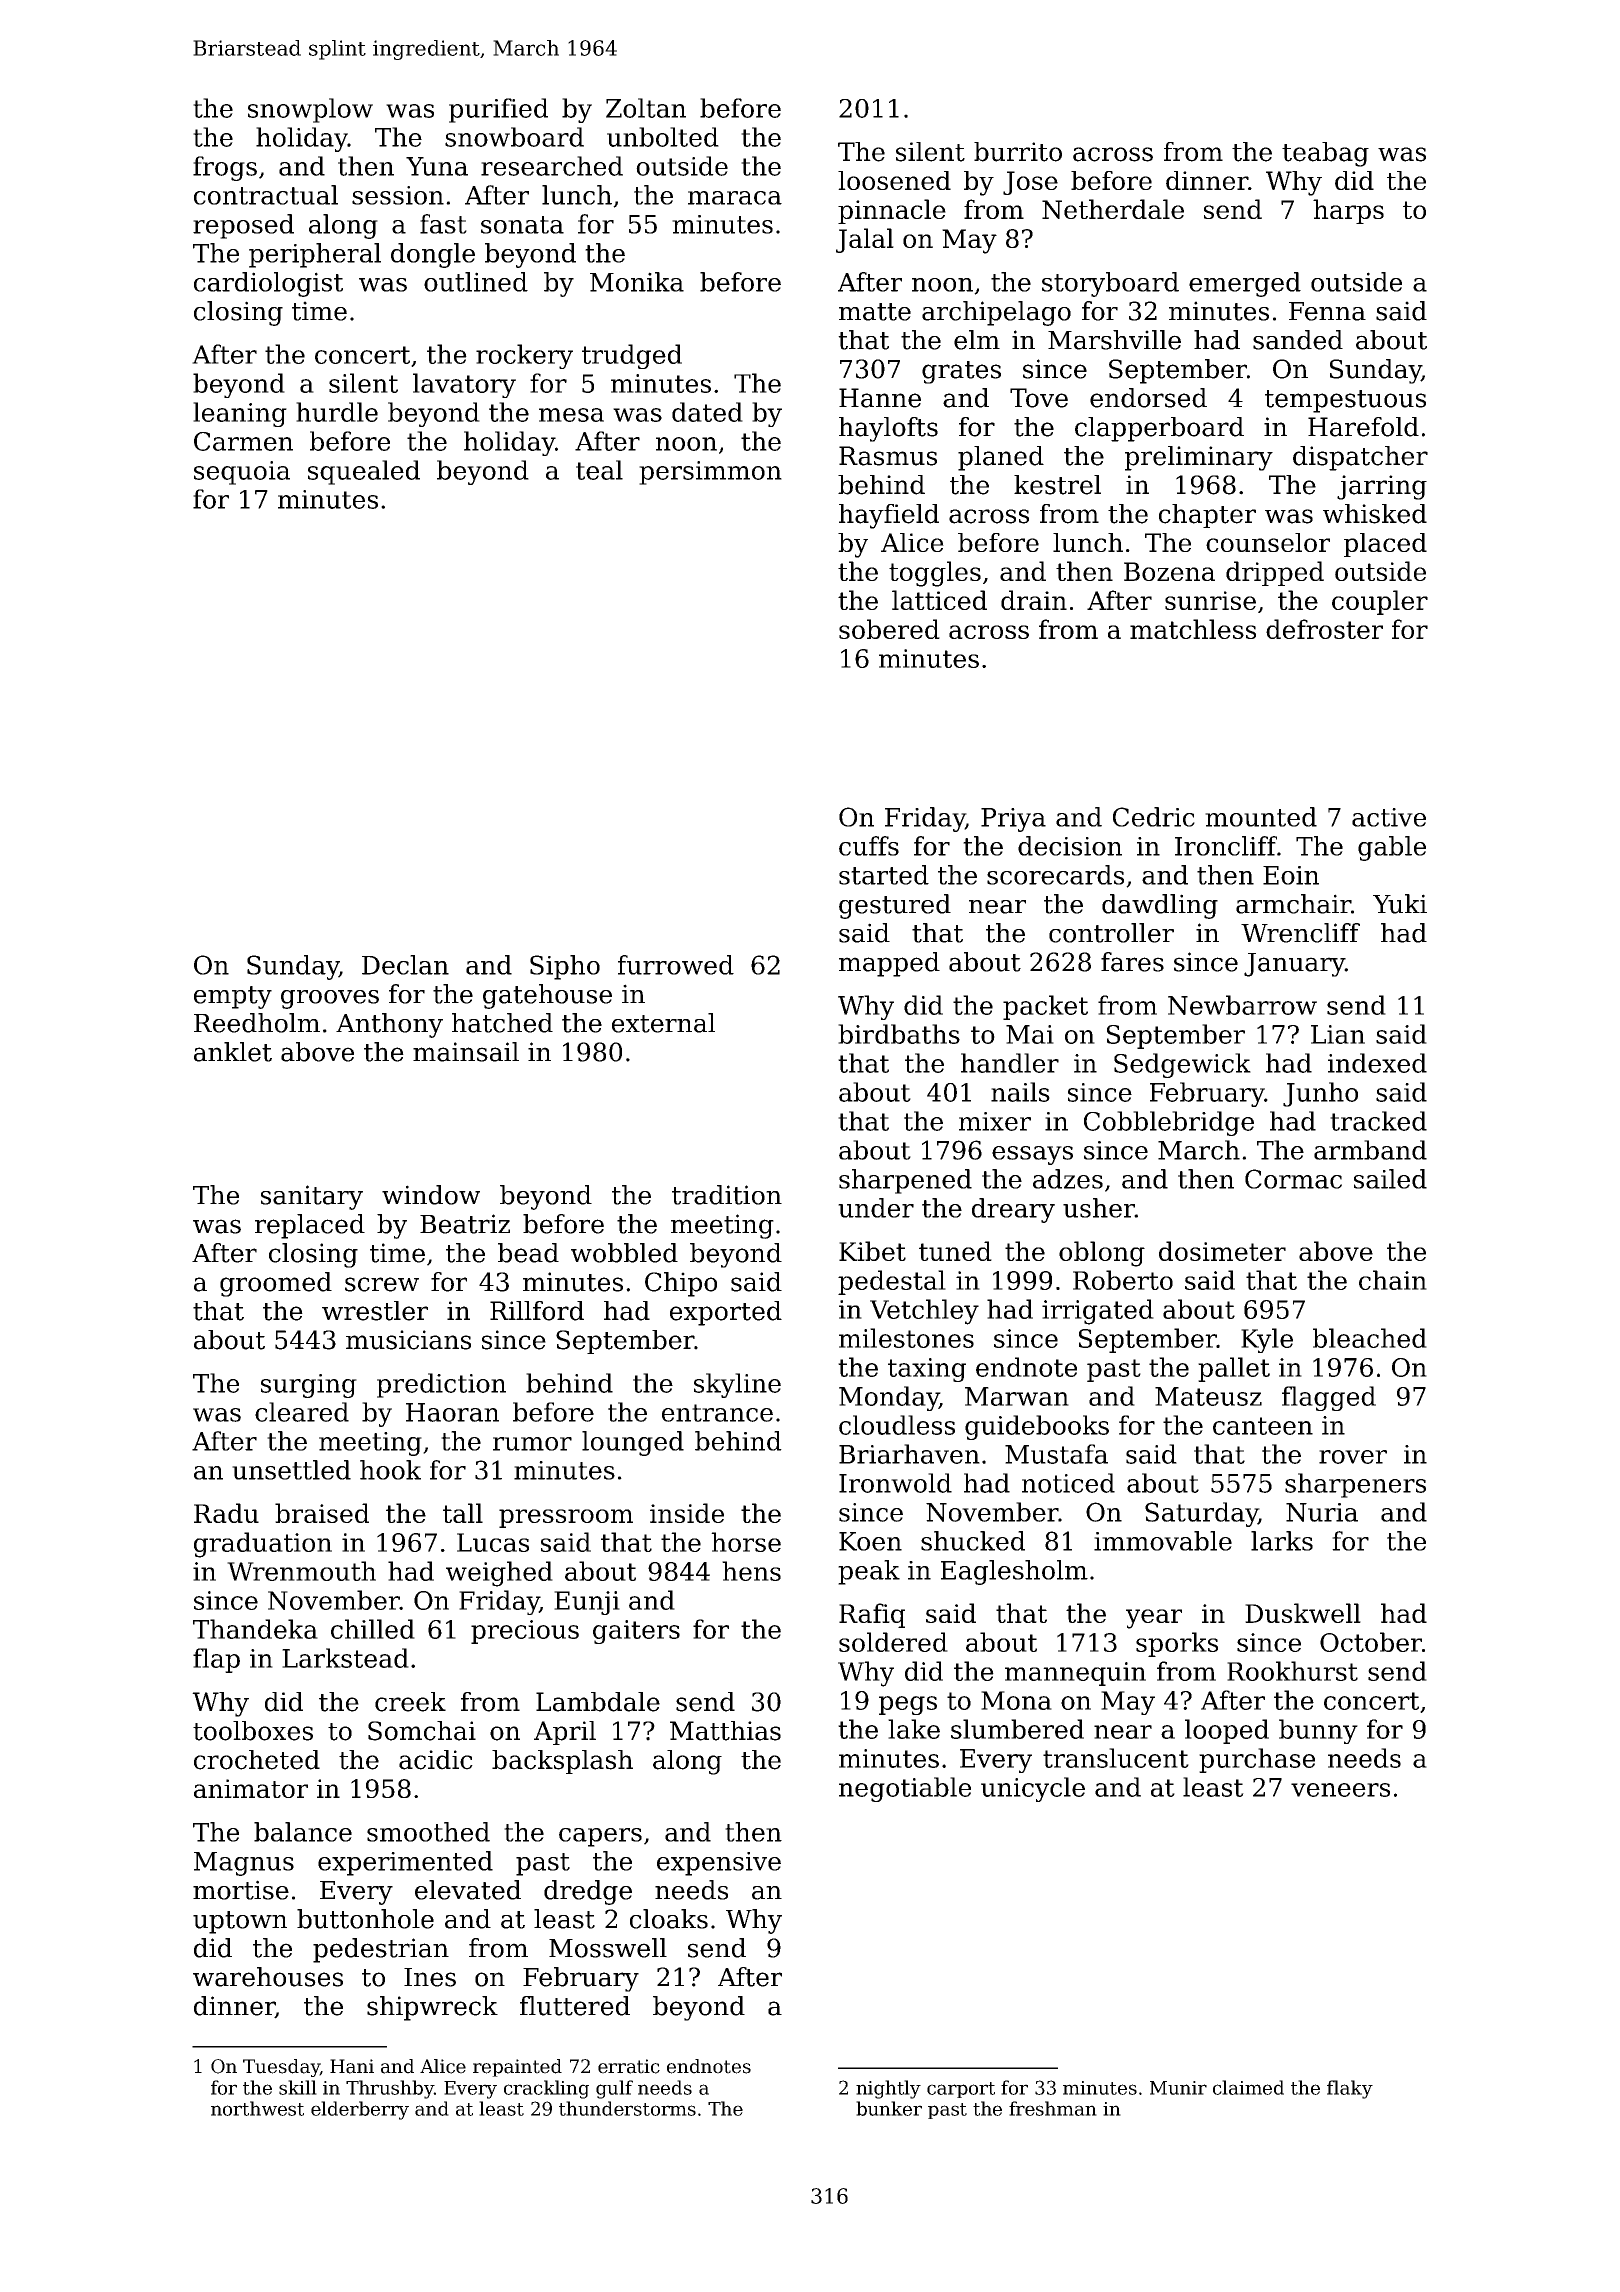 The width and height of the document is (1620, 2292). What do you see at coordinates (364, 472) in the document?
I see `squealed` at bounding box center [364, 472].
